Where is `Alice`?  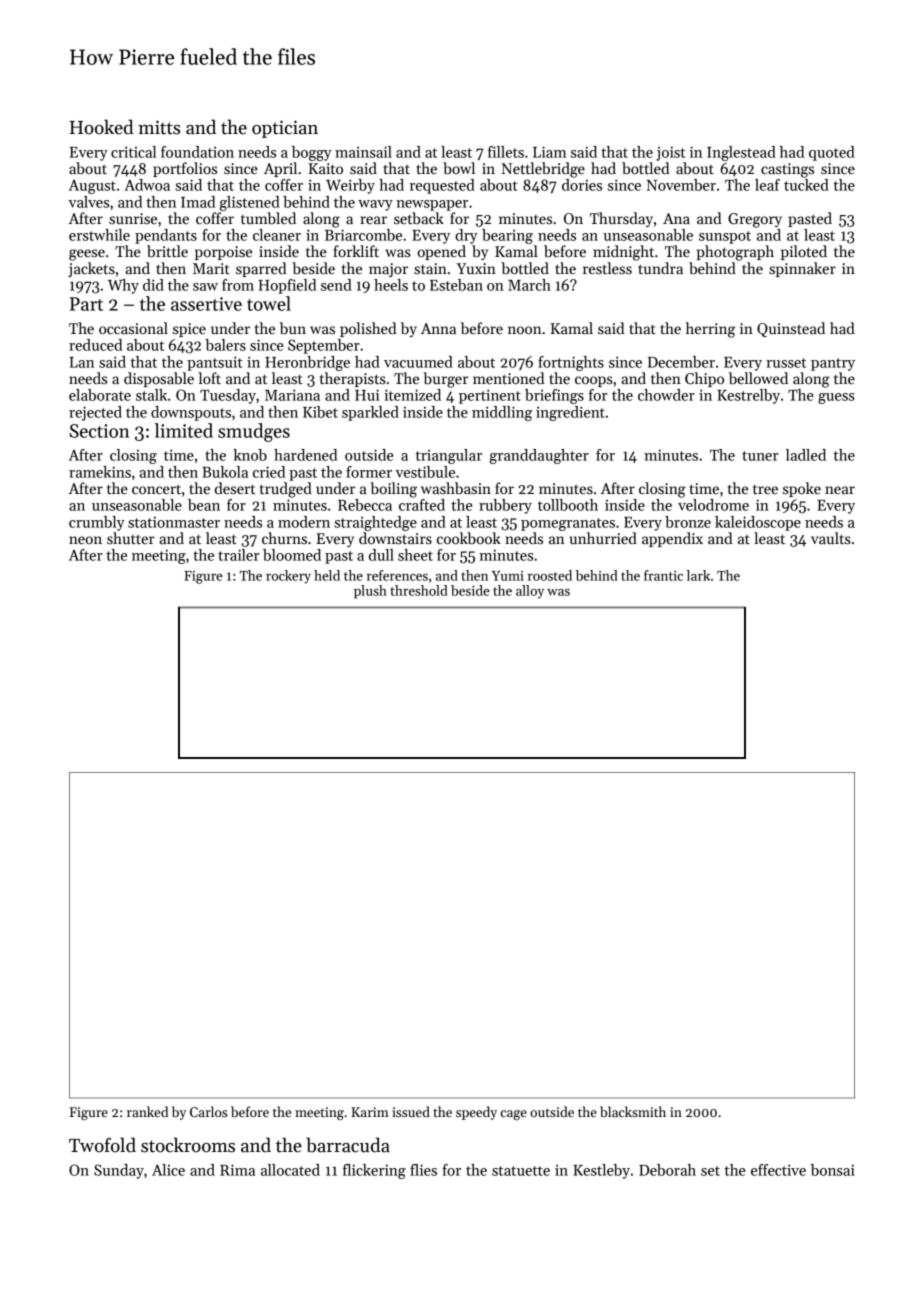
Alice is located at coordinates (168, 1170).
